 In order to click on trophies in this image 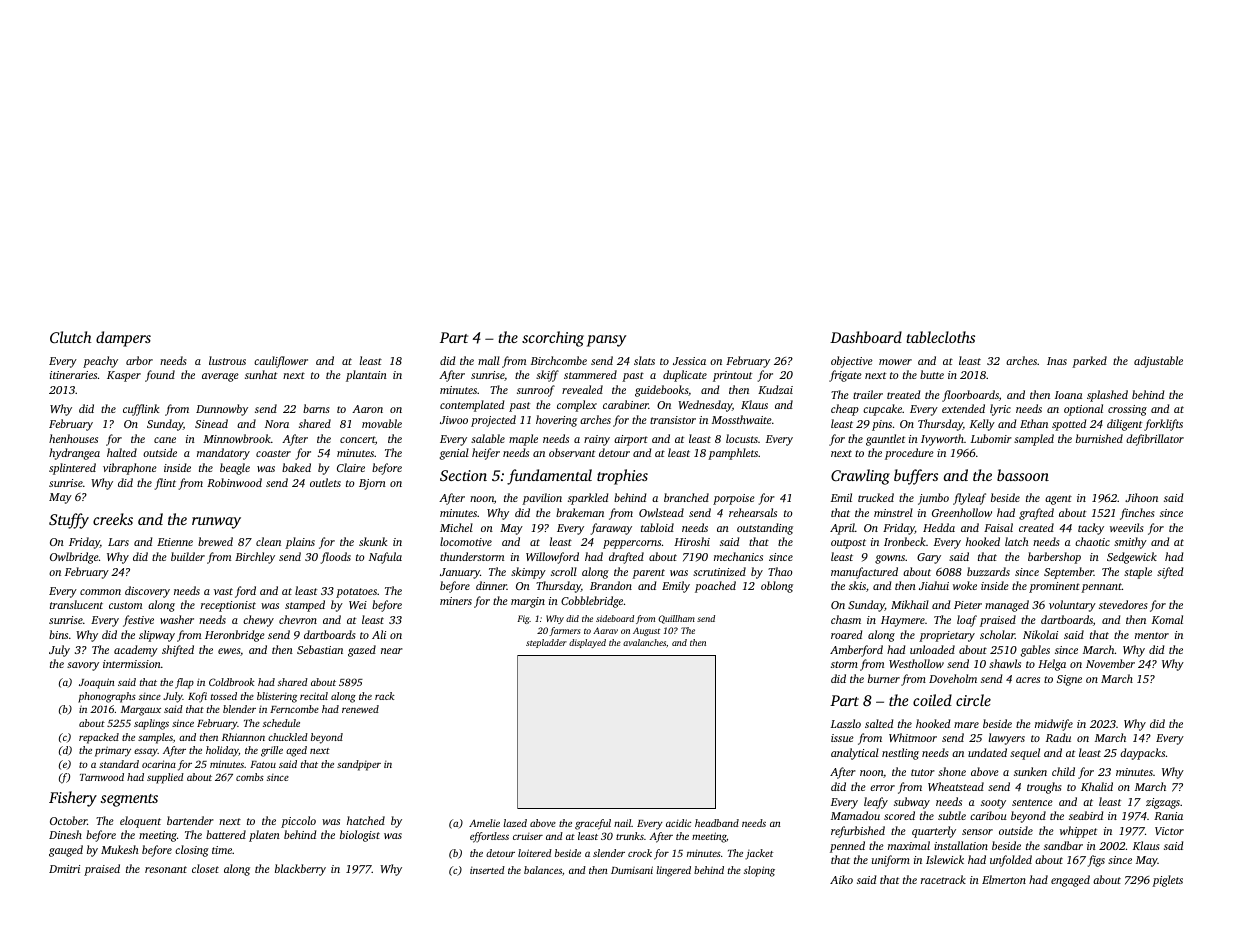, I will do `click(622, 477)`.
